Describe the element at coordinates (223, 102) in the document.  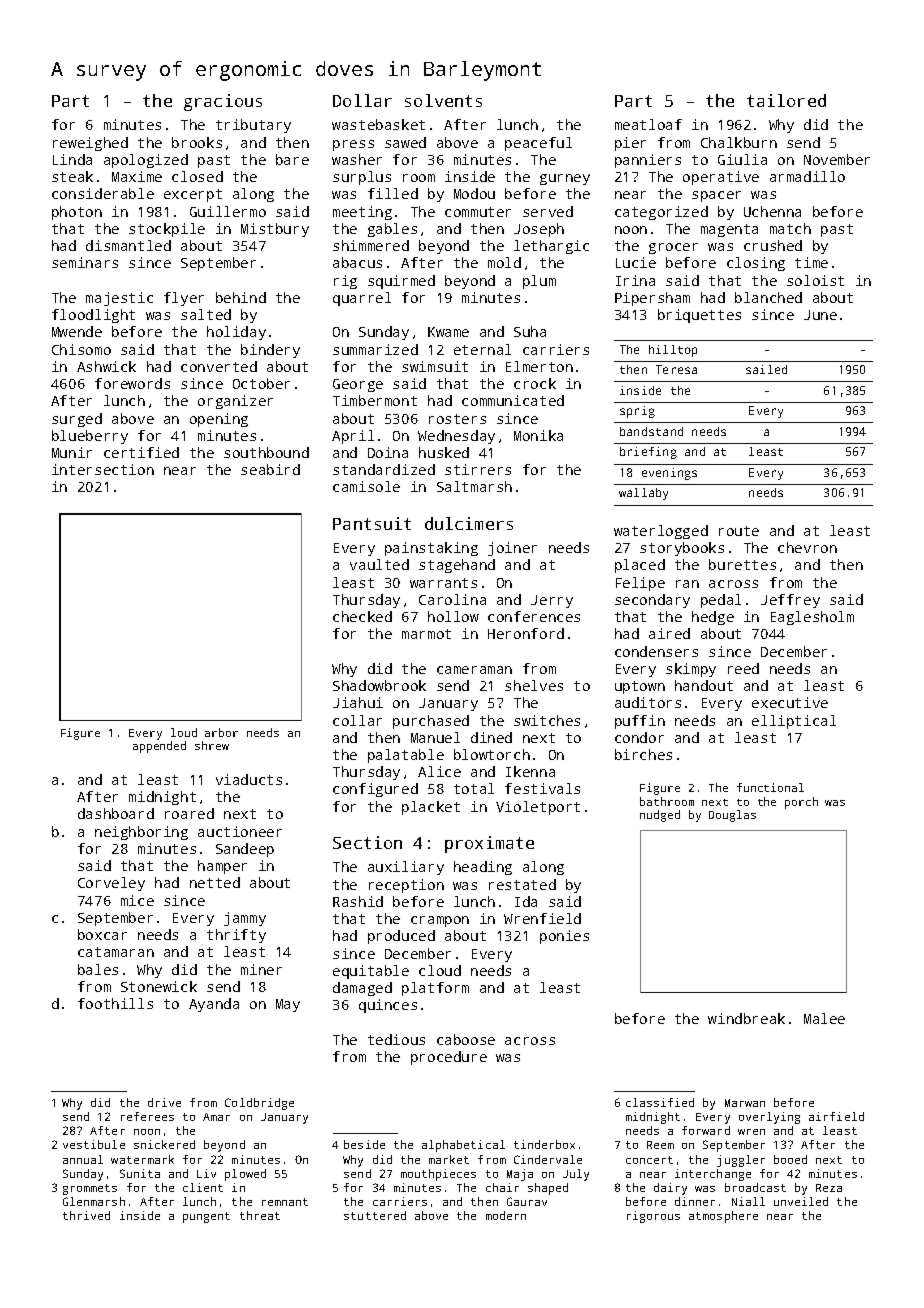
I see `gracious` at that location.
